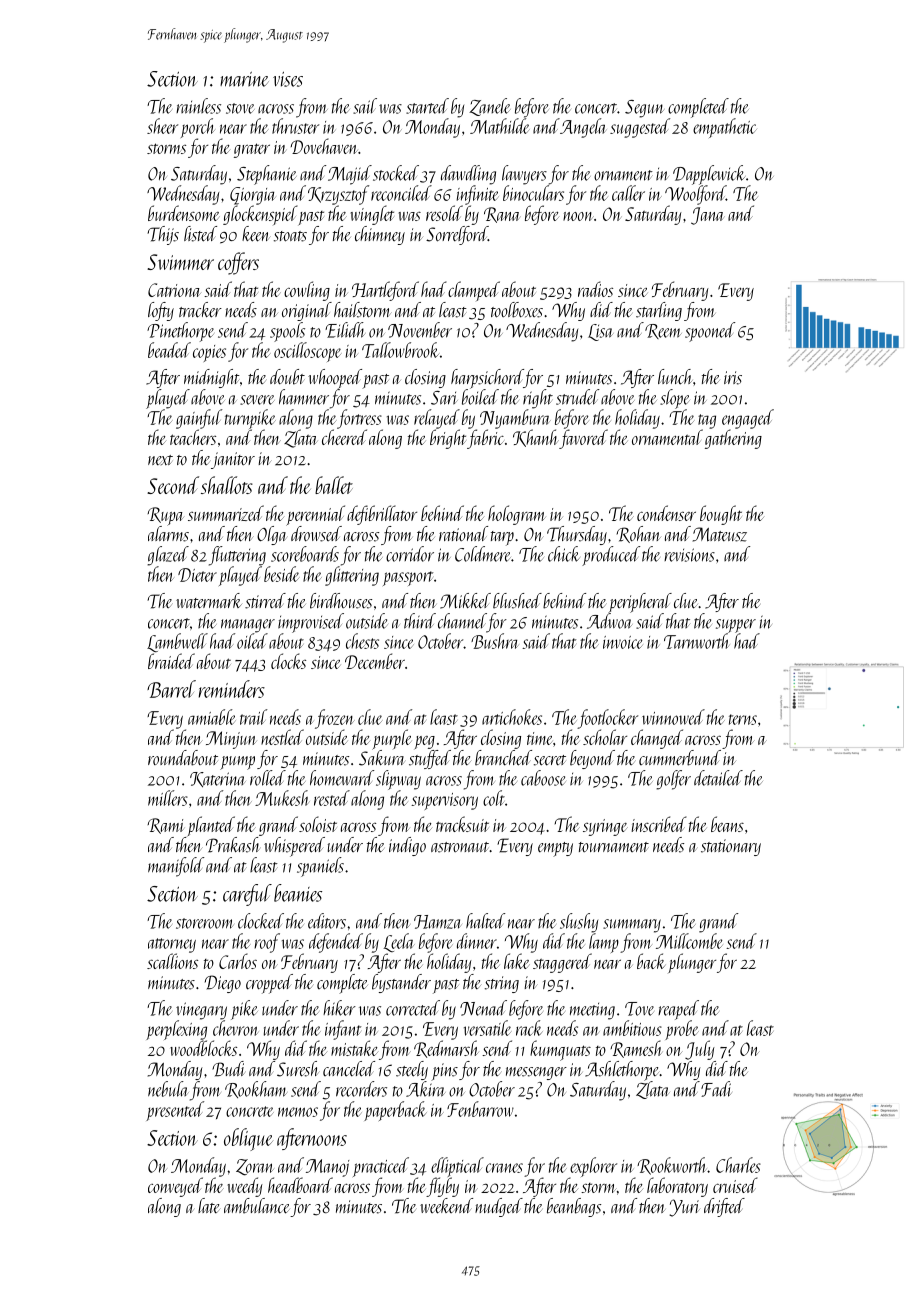  Describe the element at coordinates (204, 923) in the image. I see `storeroom` at that location.
